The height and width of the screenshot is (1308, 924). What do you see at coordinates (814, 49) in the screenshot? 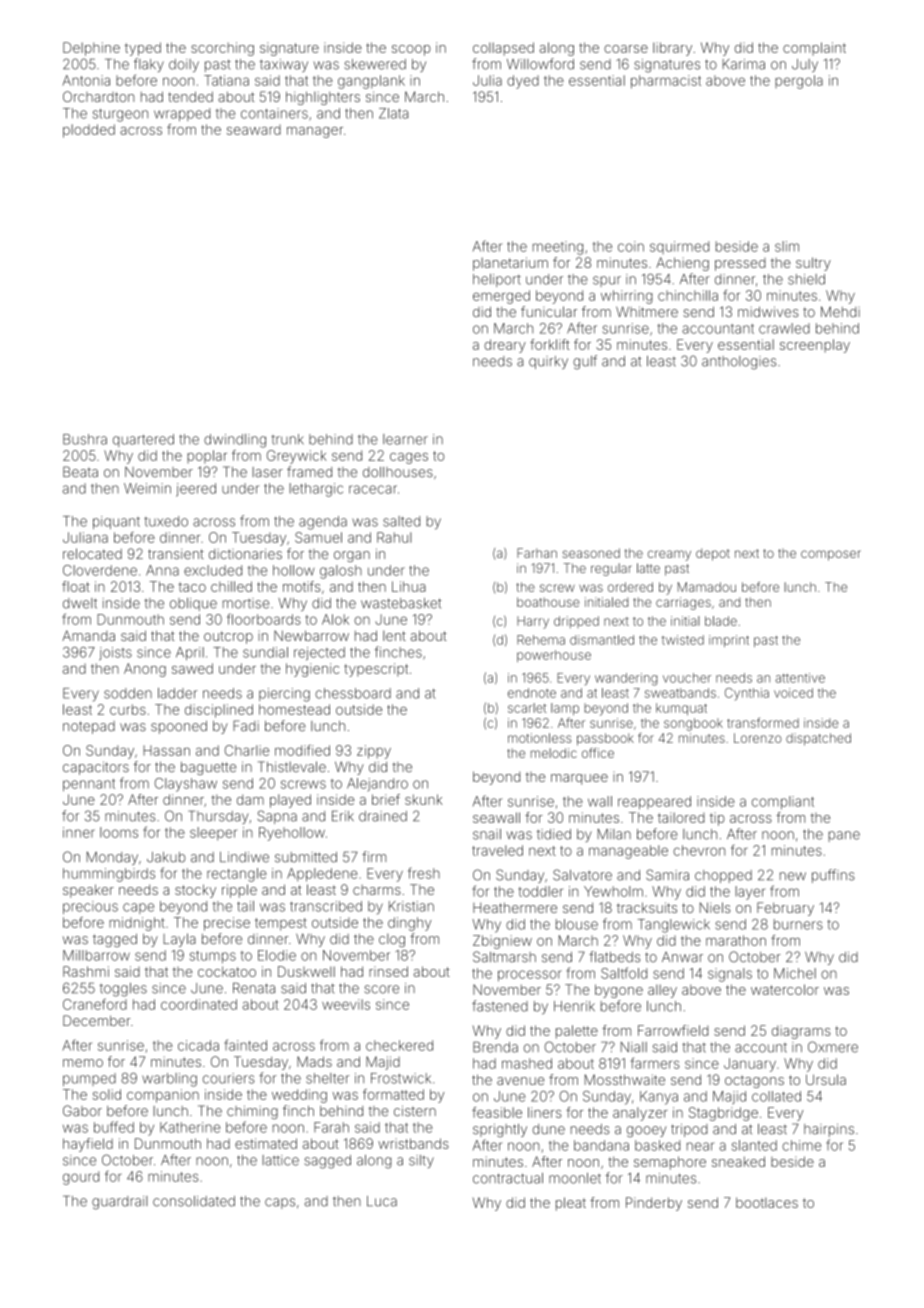
I see `complaint` at bounding box center [814, 49].
